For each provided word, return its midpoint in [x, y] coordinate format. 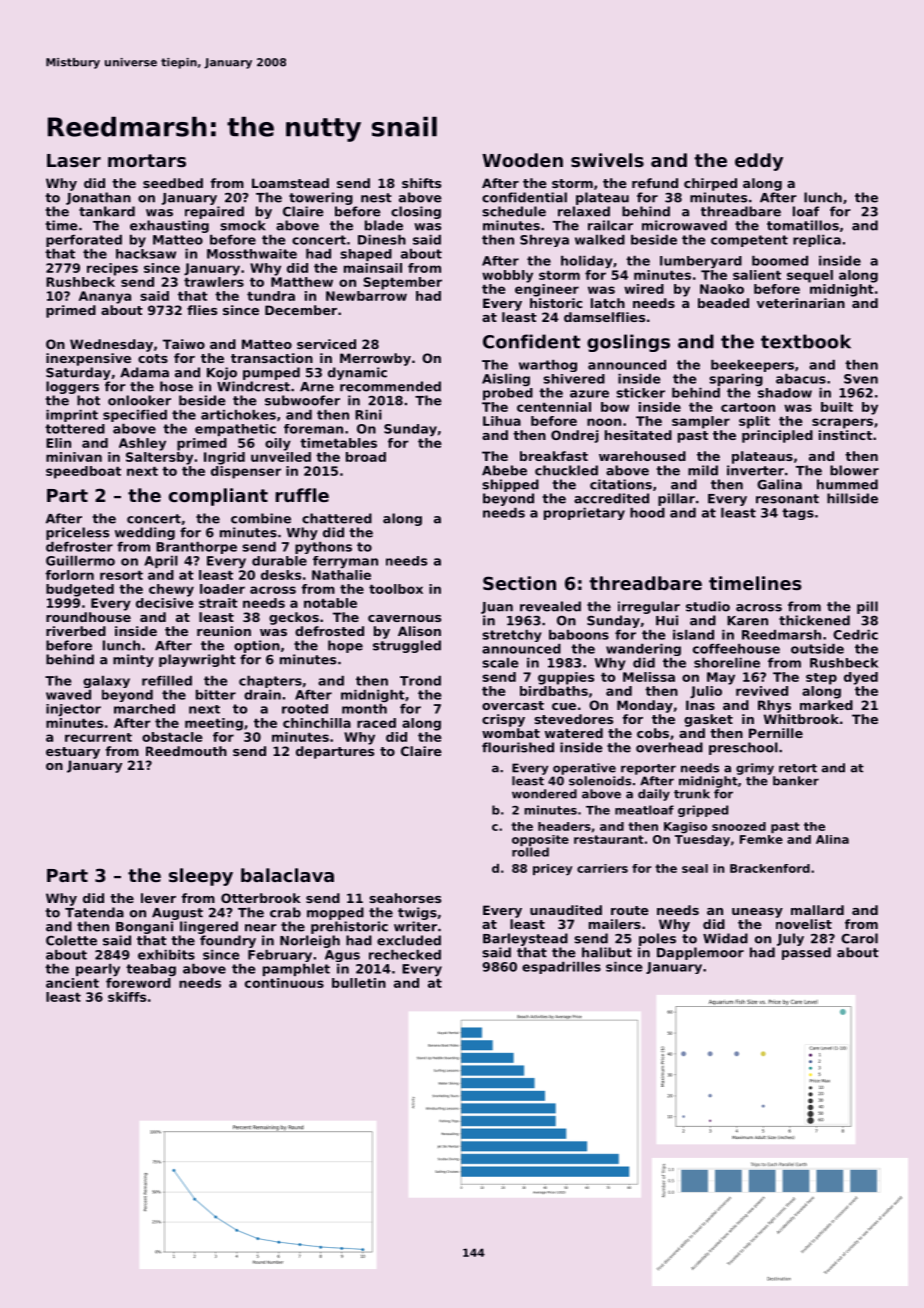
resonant [787, 499]
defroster [79, 547]
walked [600, 240]
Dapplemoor [700, 953]
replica [817, 241]
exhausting [169, 226]
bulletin [359, 983]
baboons [579, 635]
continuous [284, 983]
